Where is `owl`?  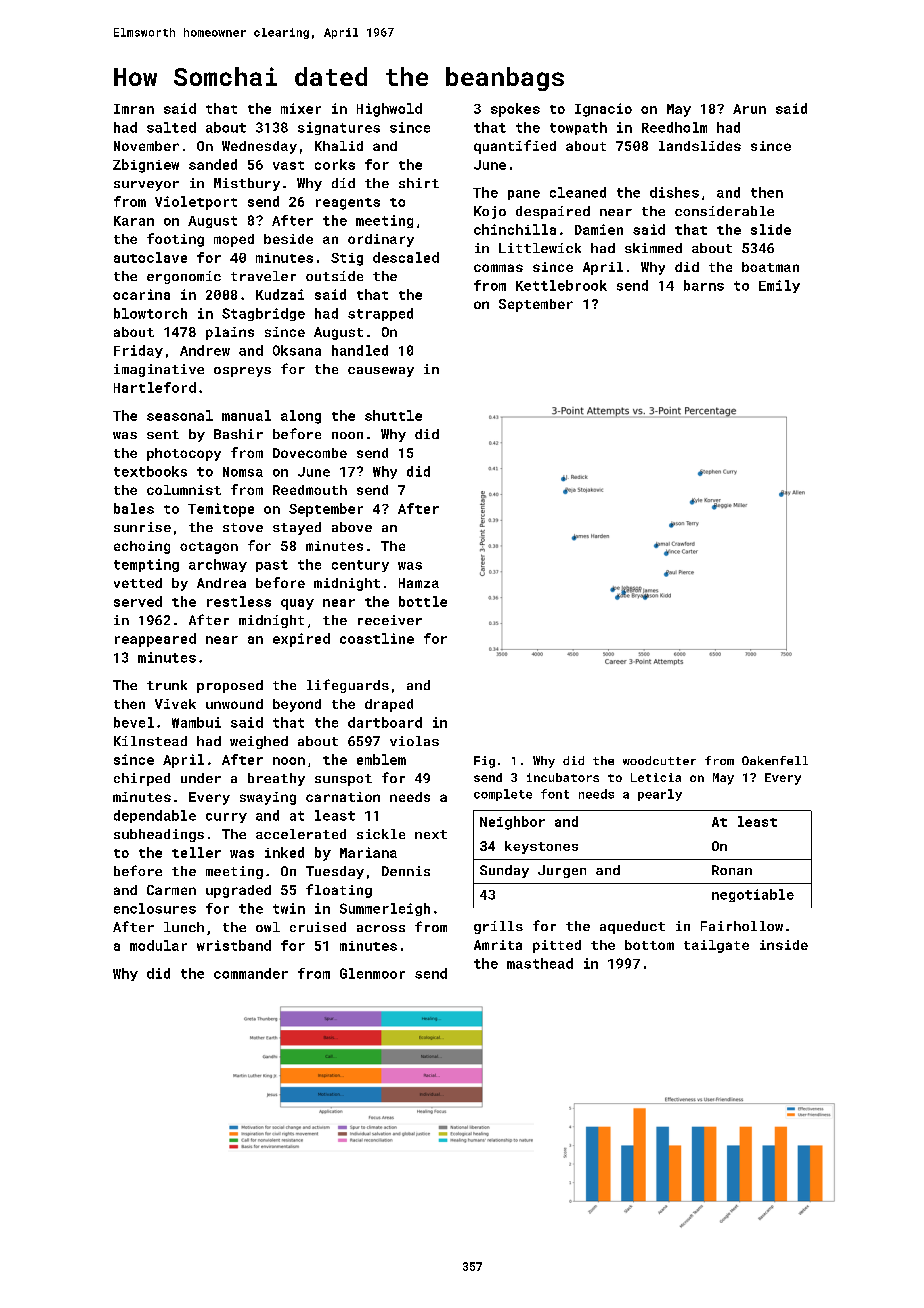 owl is located at coordinates (268, 927).
